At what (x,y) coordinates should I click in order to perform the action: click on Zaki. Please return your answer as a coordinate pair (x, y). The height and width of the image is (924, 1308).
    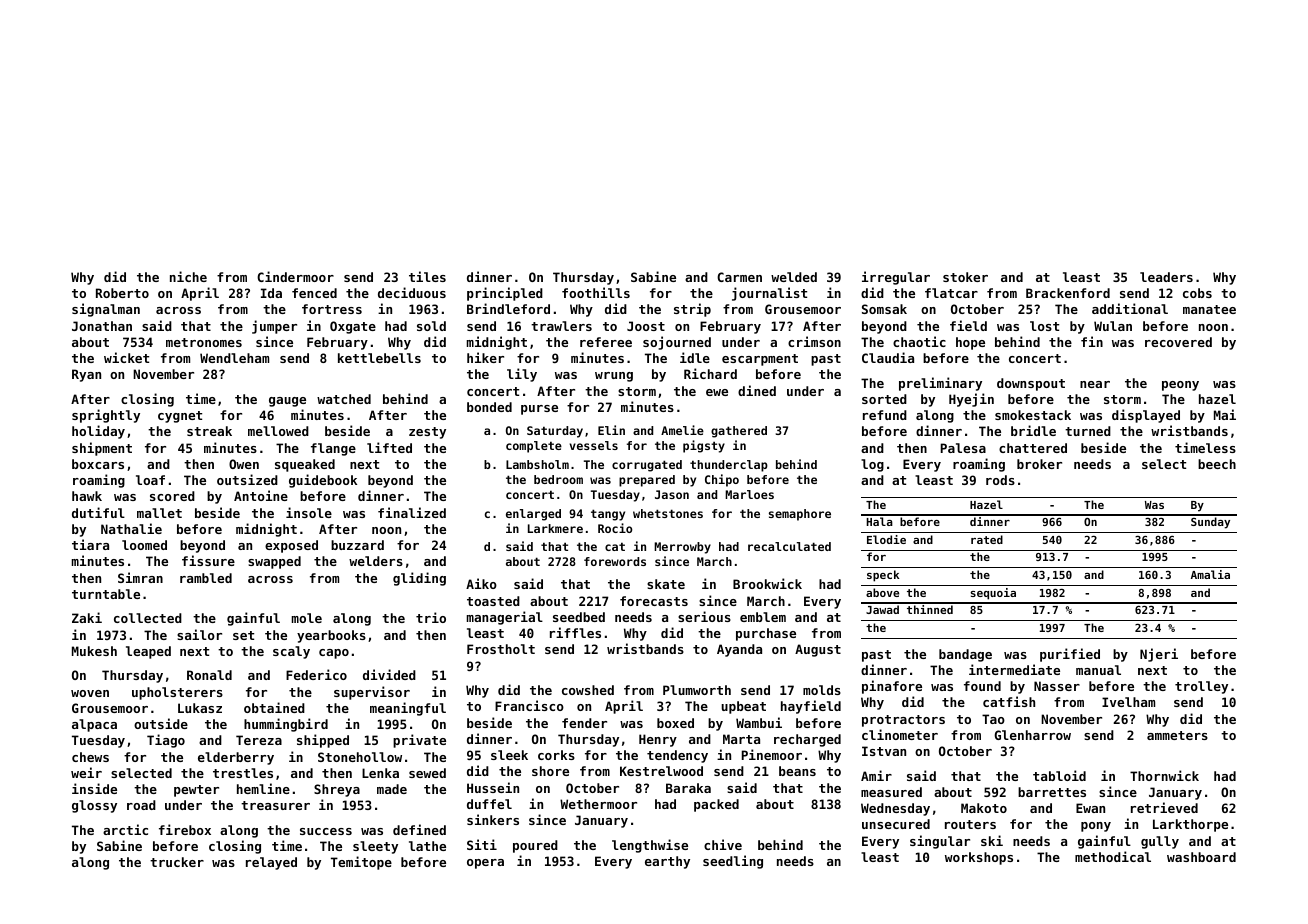
    Looking at the image, I should click on (87, 617).
